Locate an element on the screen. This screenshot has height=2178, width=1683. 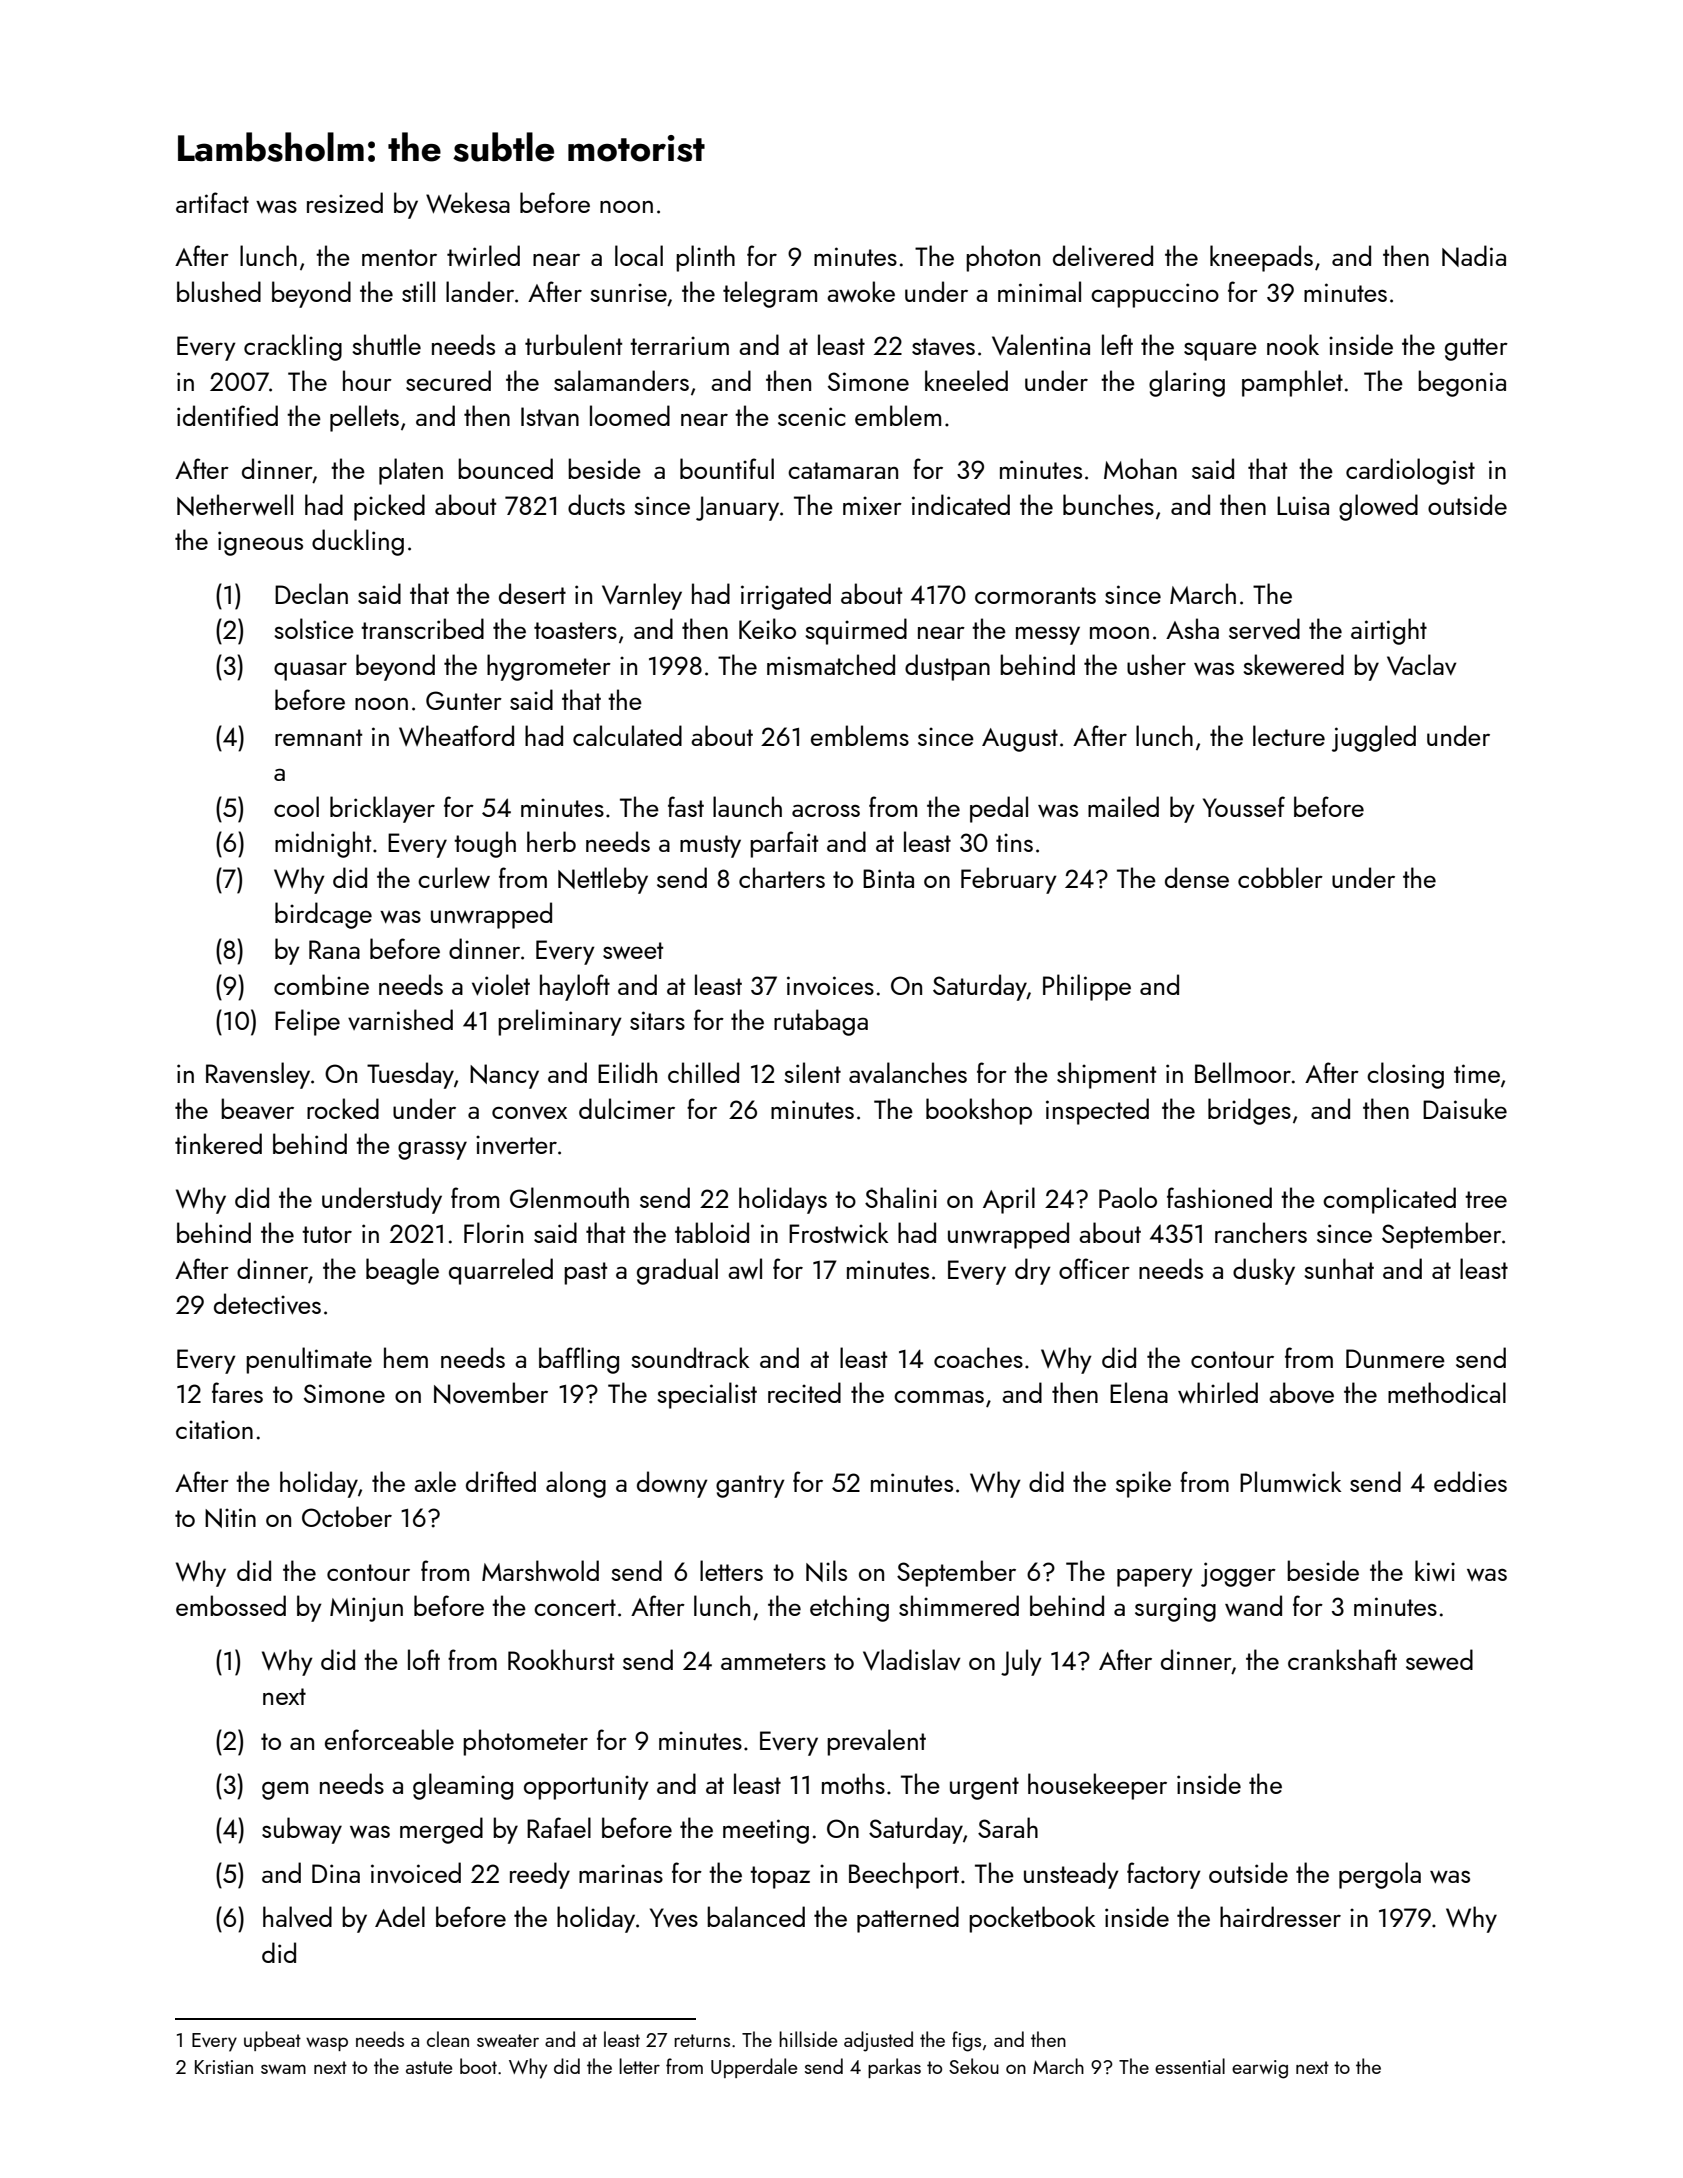
commas is located at coordinates (939, 1396).
